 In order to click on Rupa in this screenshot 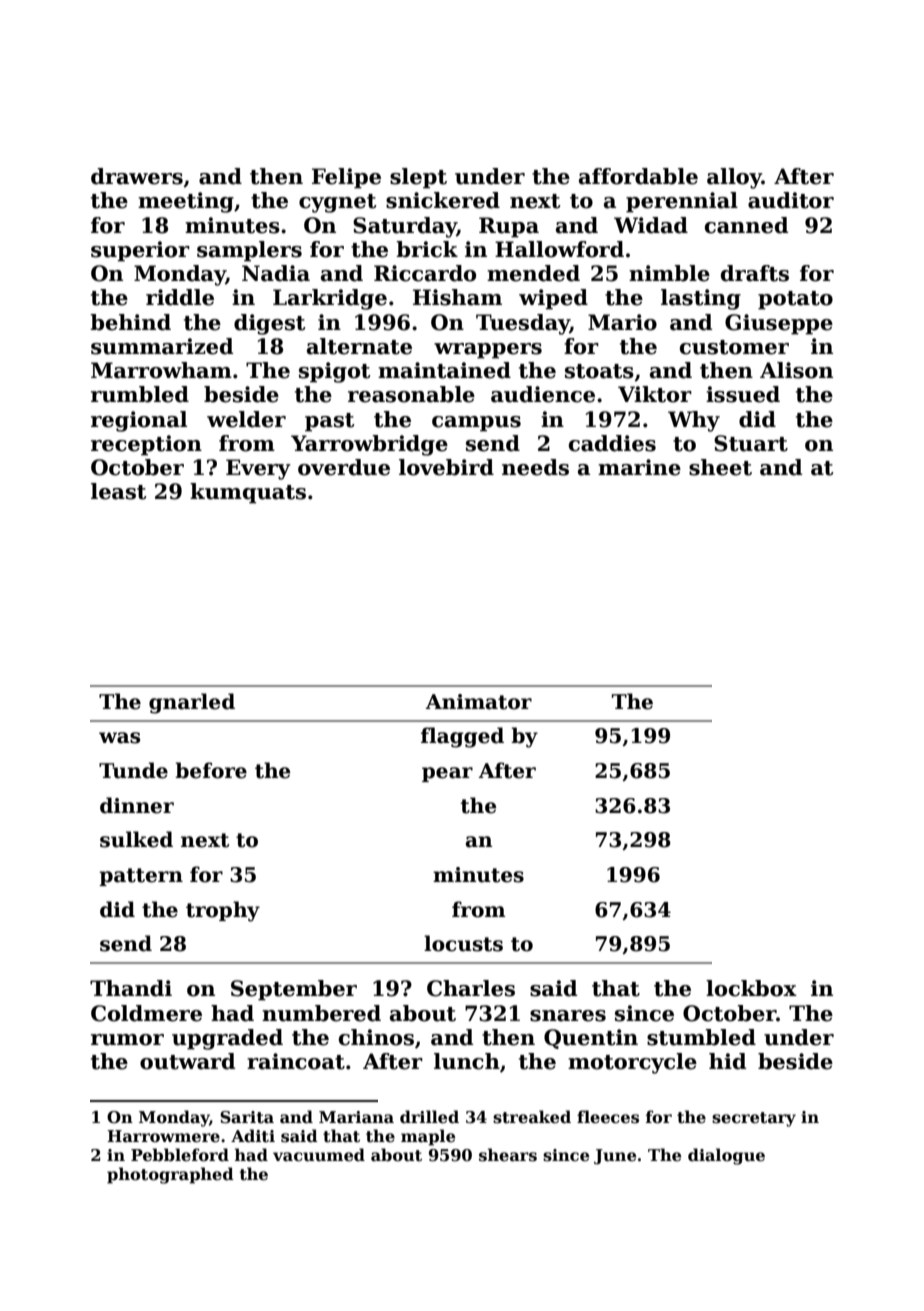, I will do `click(509, 227)`.
